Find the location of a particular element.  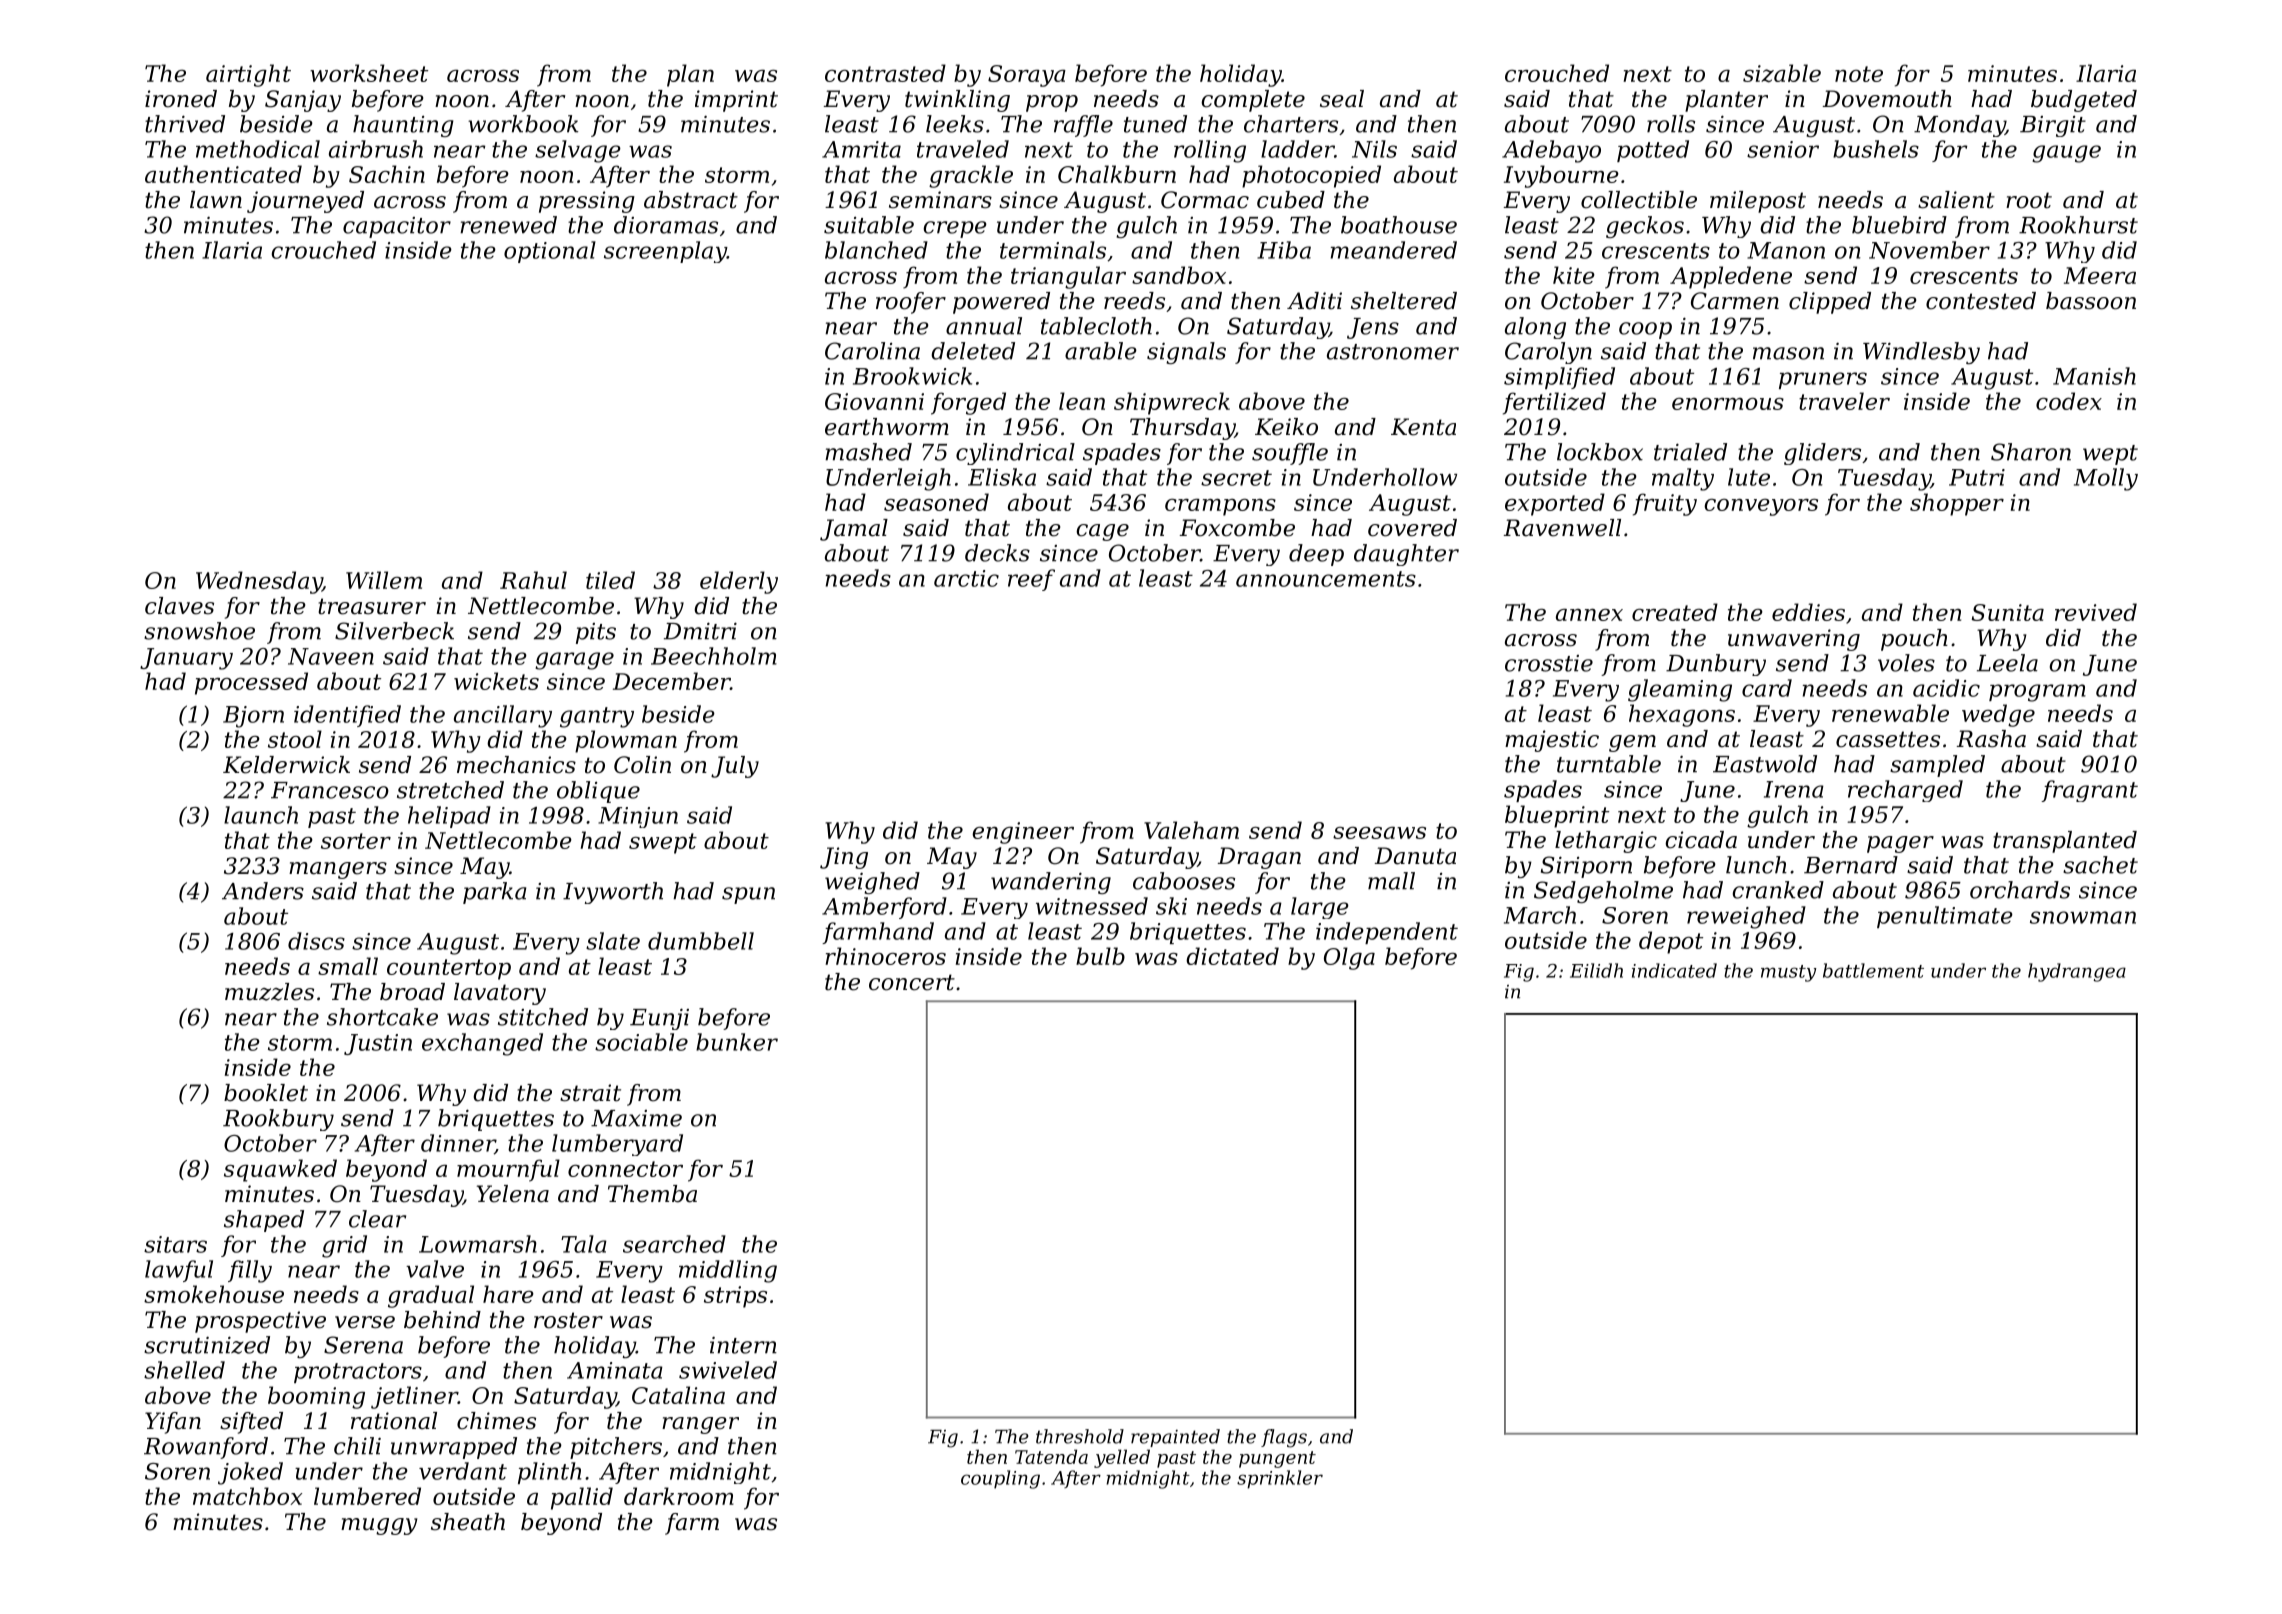

Molly is located at coordinates (2106, 479).
